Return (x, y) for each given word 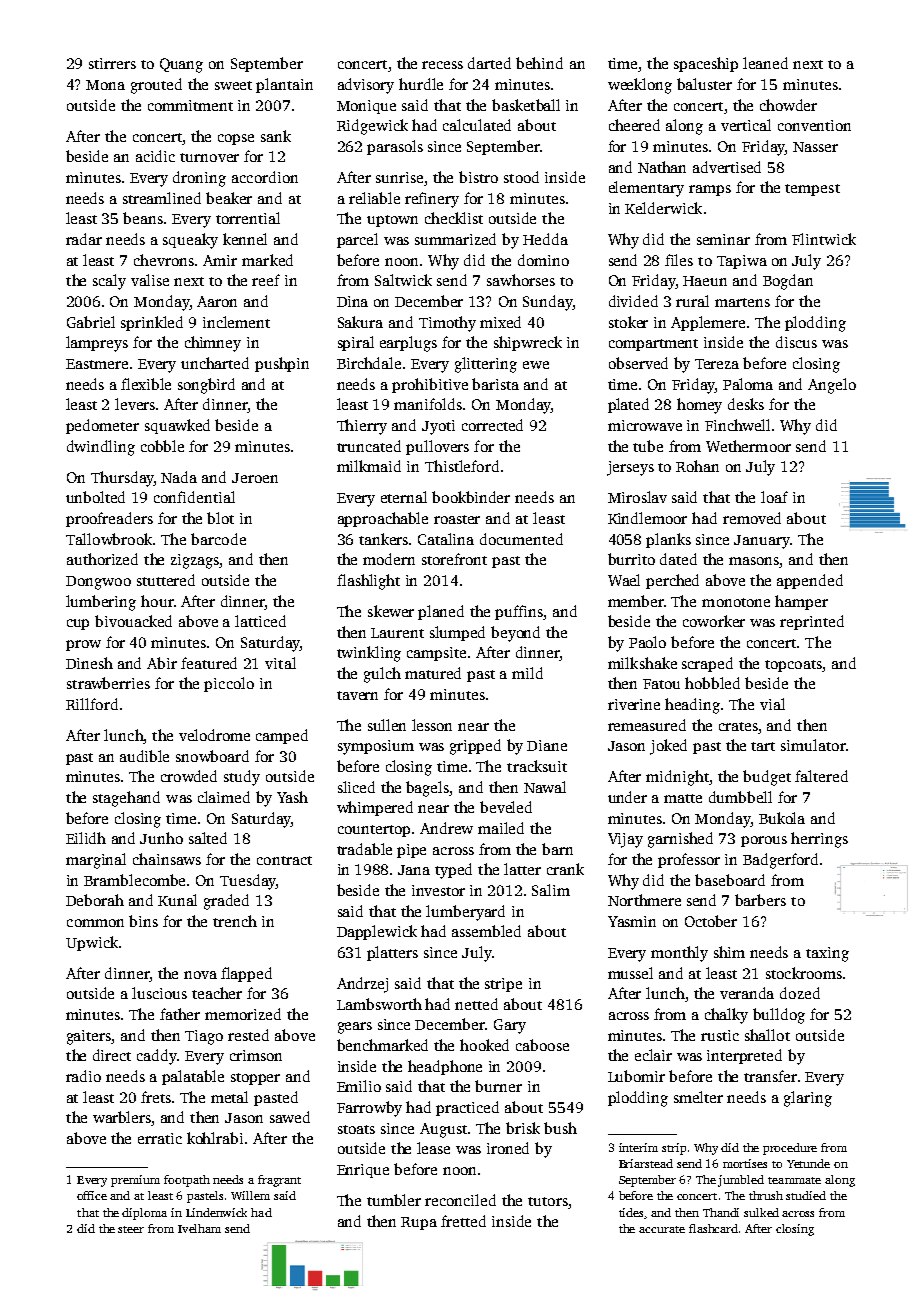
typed (453, 871)
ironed (508, 1148)
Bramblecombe (134, 880)
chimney (213, 344)
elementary (646, 189)
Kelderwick (663, 208)
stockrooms (804, 973)
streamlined (162, 198)
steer (131, 1229)
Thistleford (462, 466)
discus (796, 342)
